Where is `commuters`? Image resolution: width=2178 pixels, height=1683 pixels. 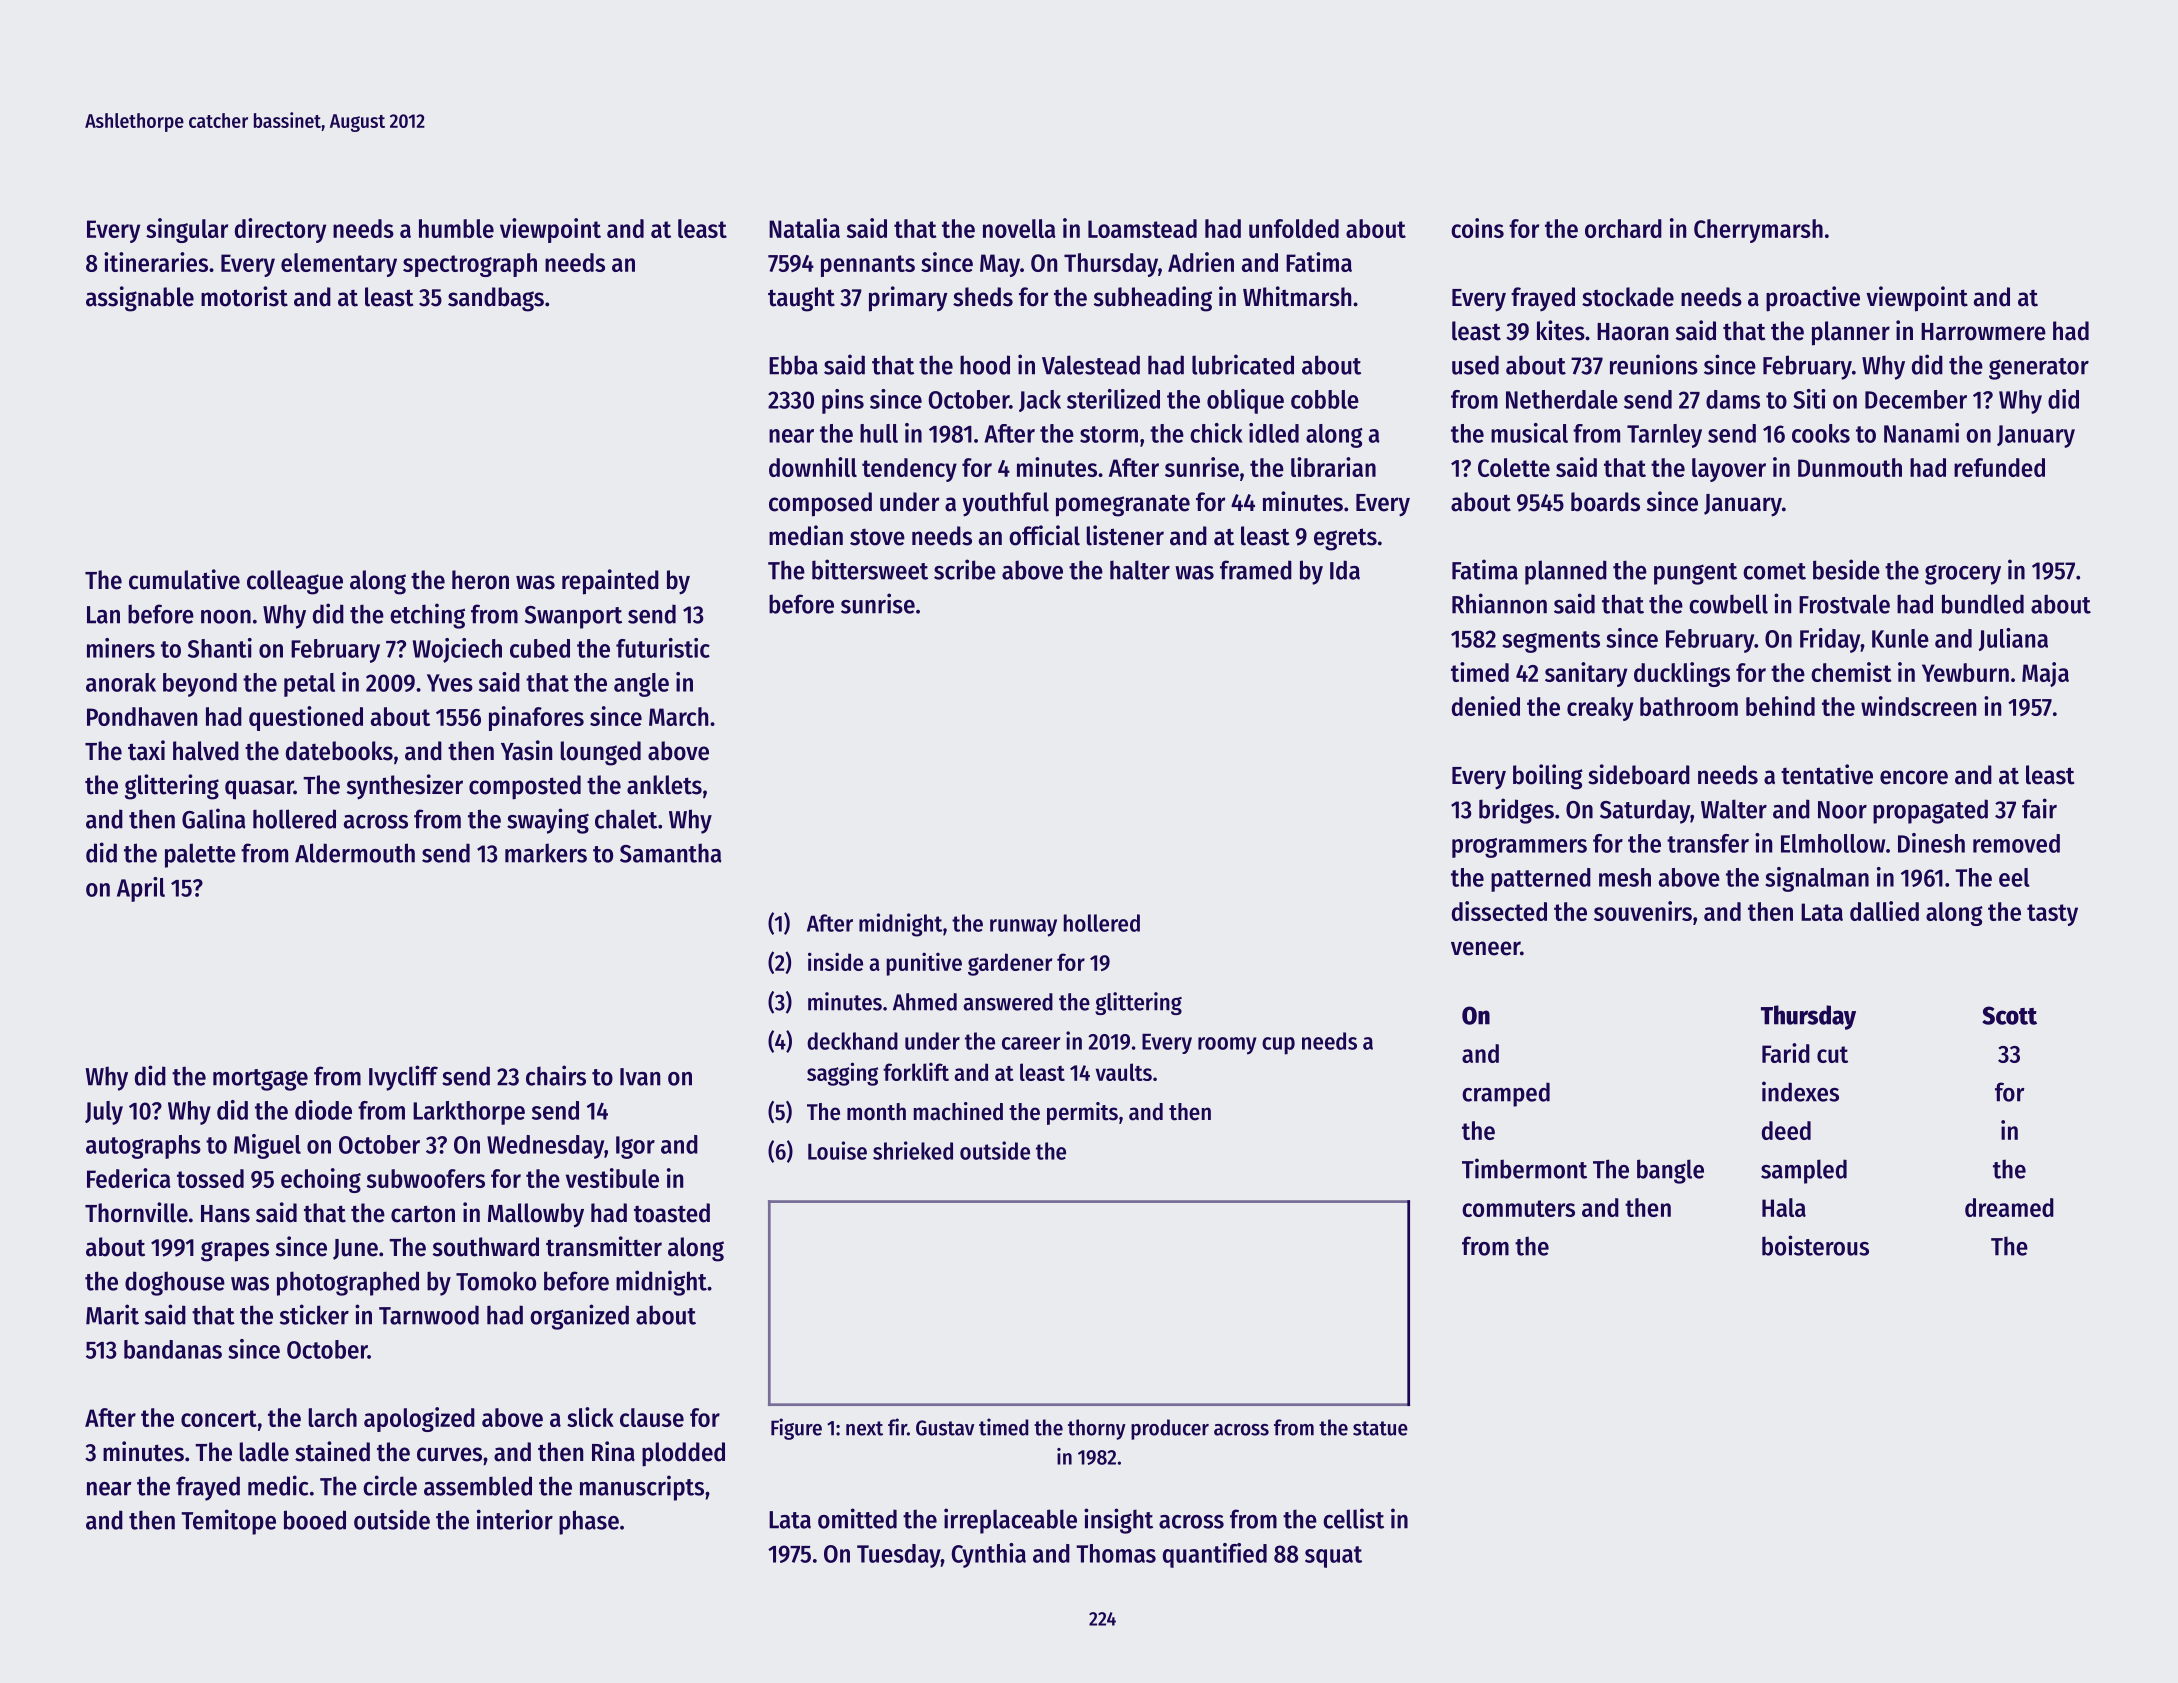 commuters is located at coordinates (1518, 1208).
